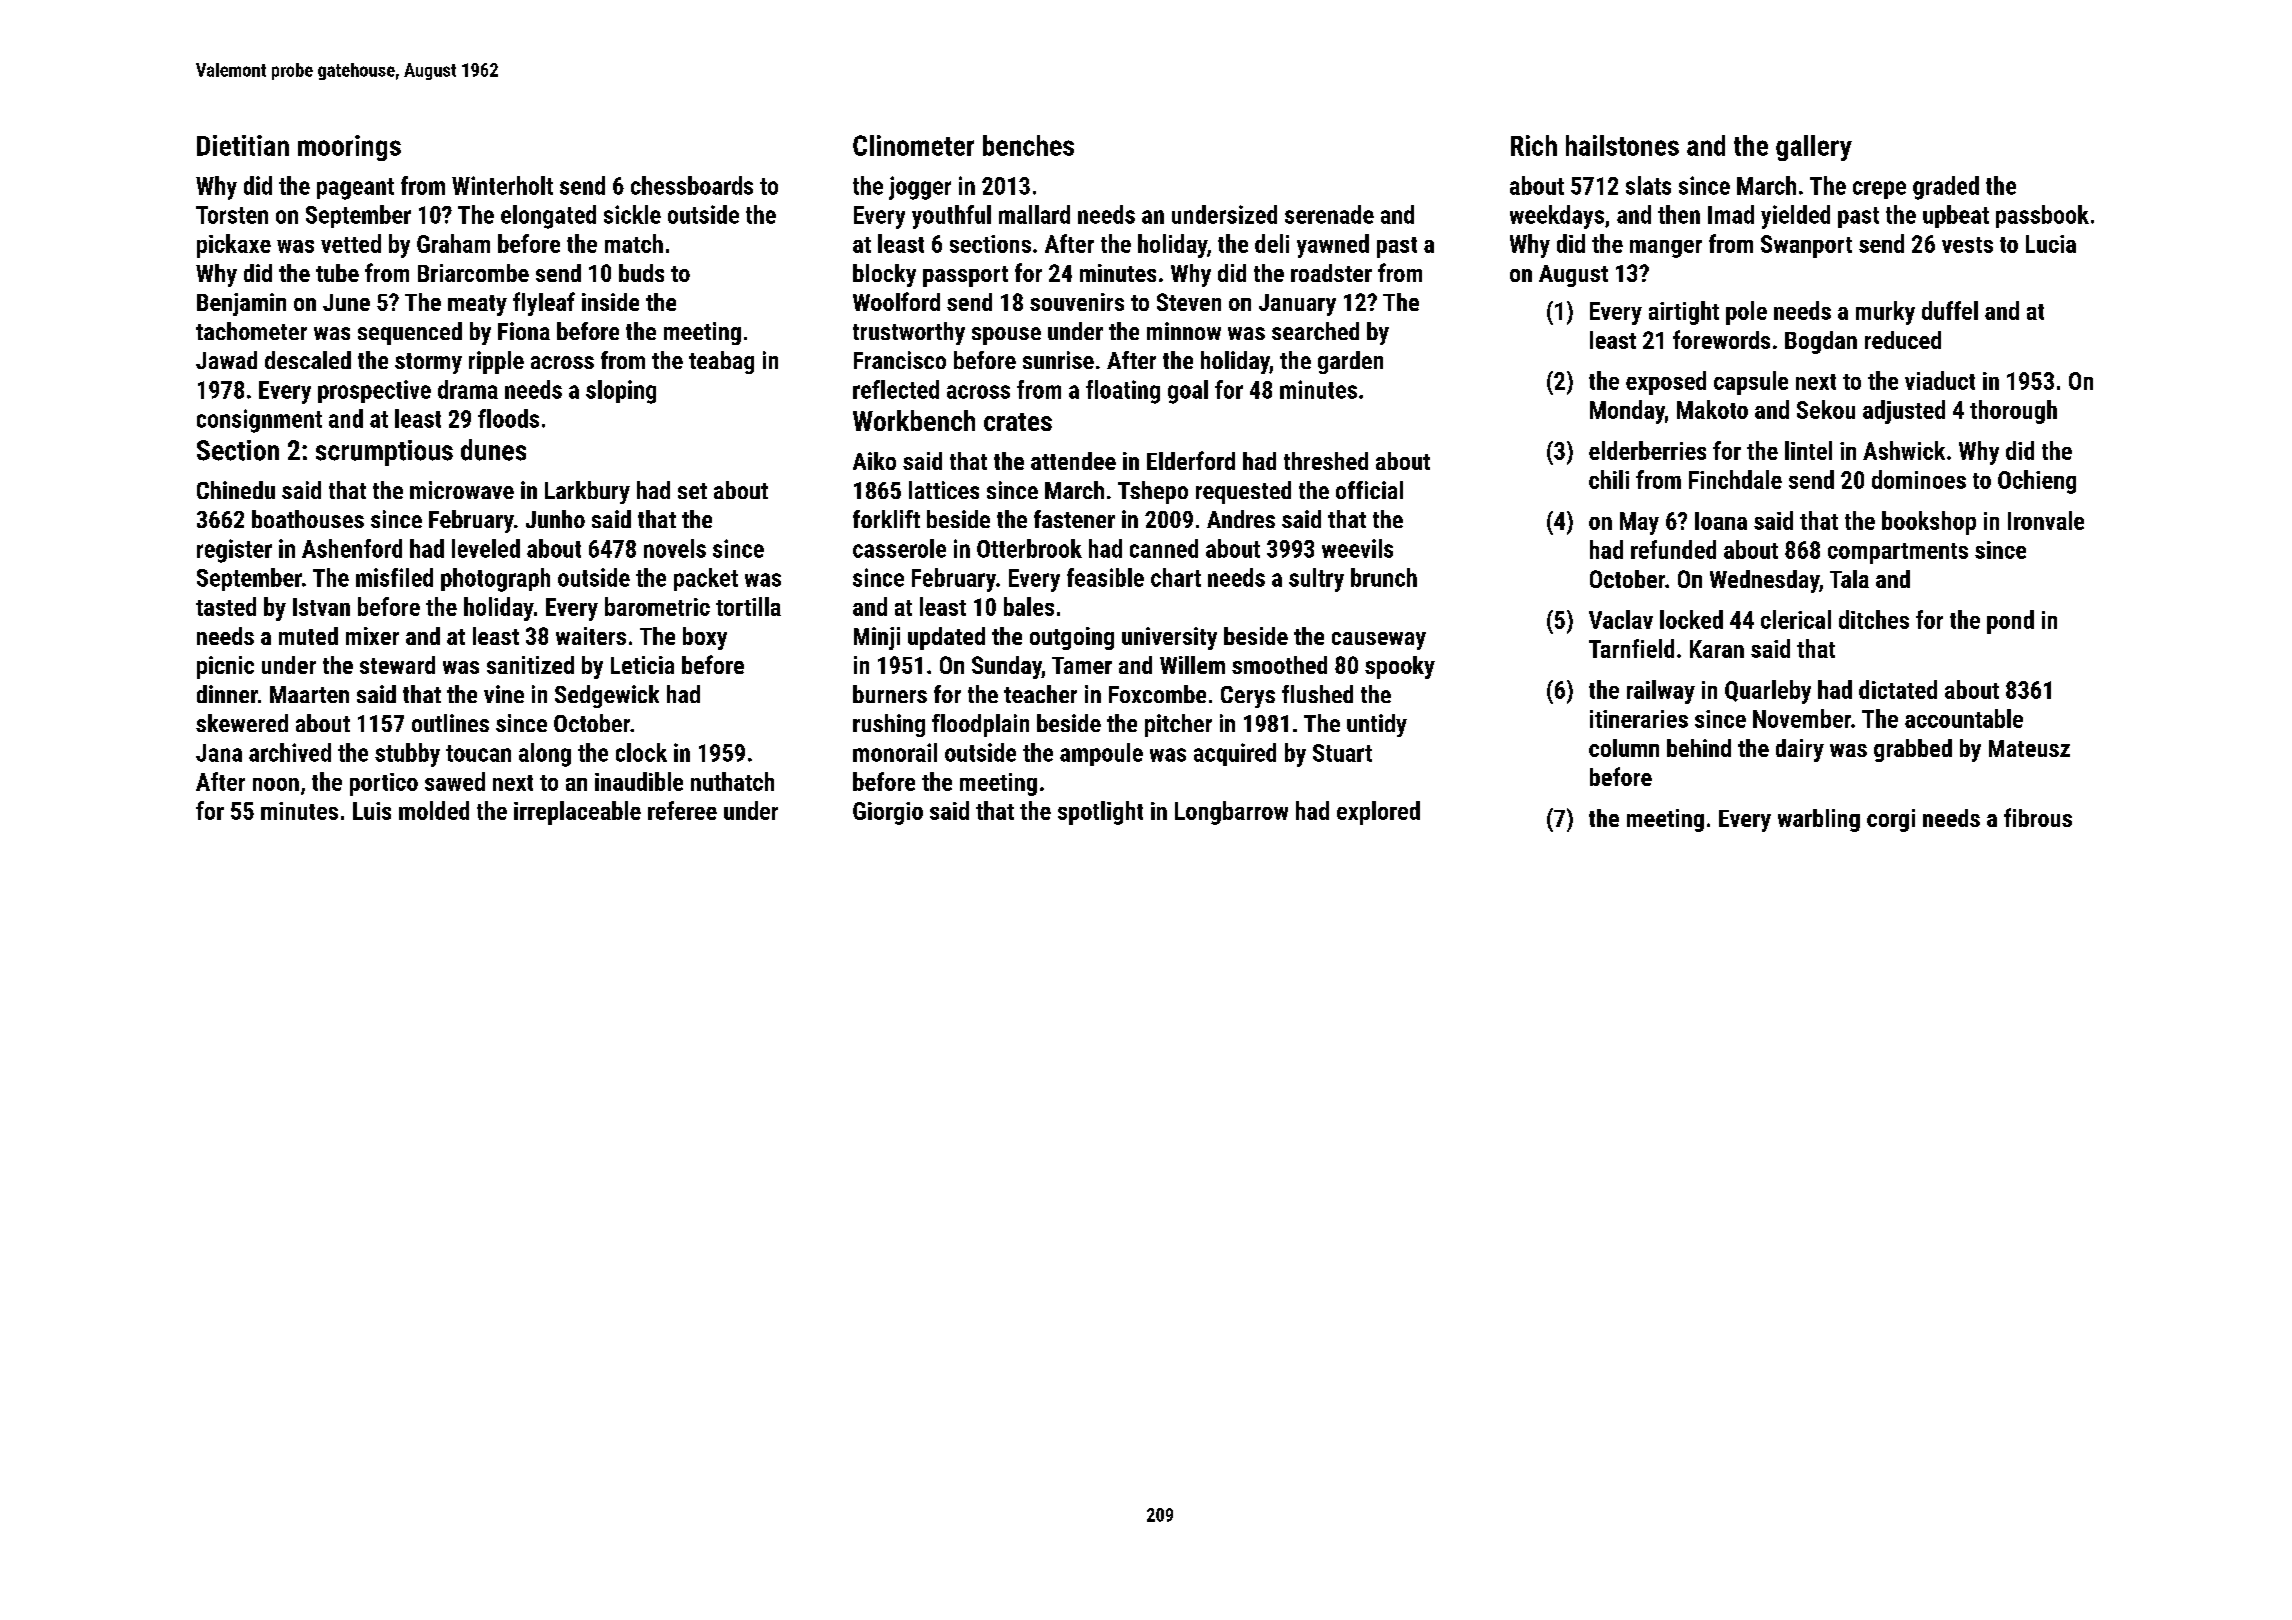 This image has height=1620, width=2292. What do you see at coordinates (355, 189) in the image?
I see `pageant` at bounding box center [355, 189].
